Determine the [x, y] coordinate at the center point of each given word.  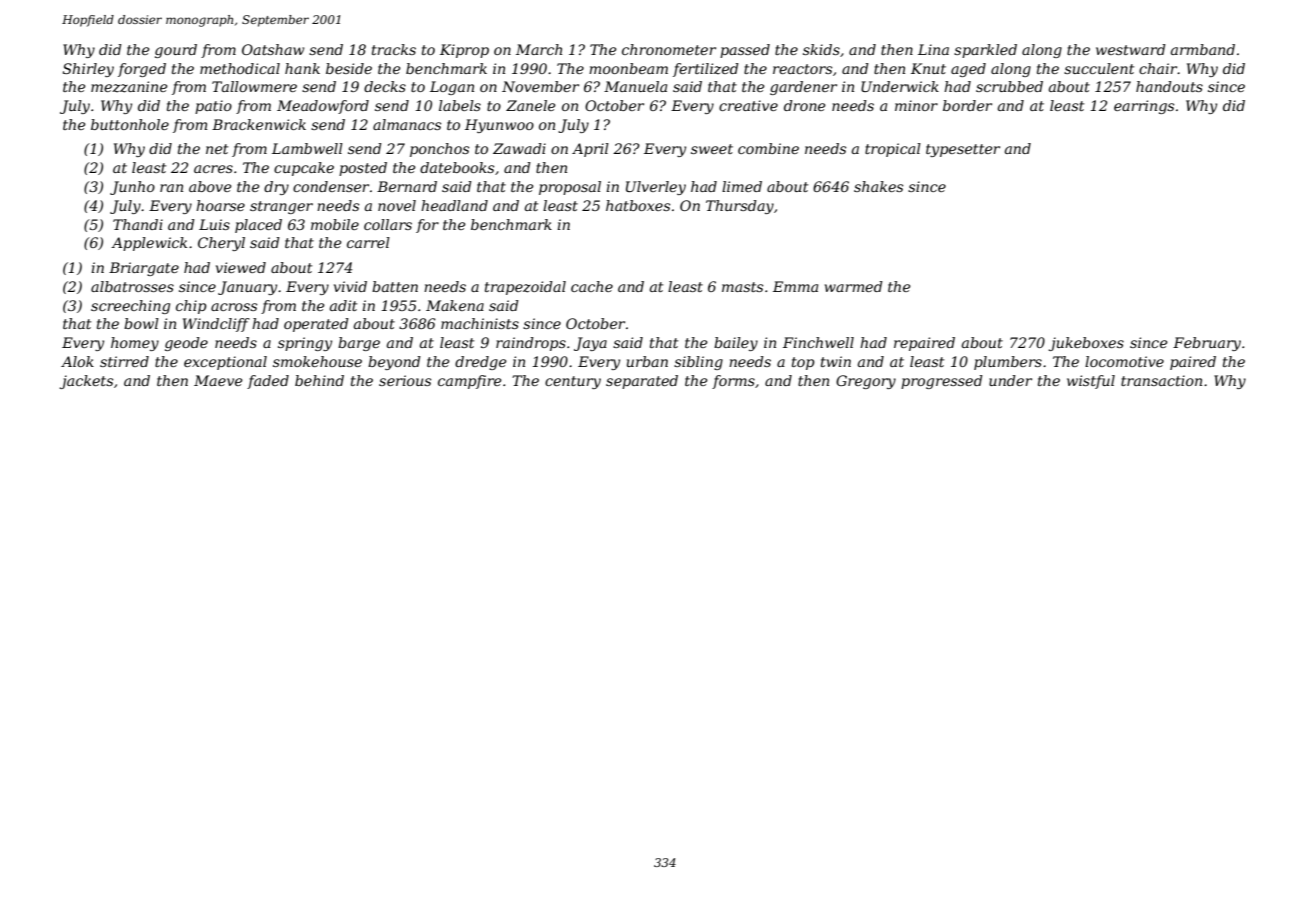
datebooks [457, 167]
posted [363, 169]
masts [742, 287]
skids [821, 49]
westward [1131, 49]
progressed [942, 382]
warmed [854, 286]
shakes [878, 186]
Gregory [866, 382]
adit [343, 305]
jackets [86, 382]
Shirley [88, 70]
